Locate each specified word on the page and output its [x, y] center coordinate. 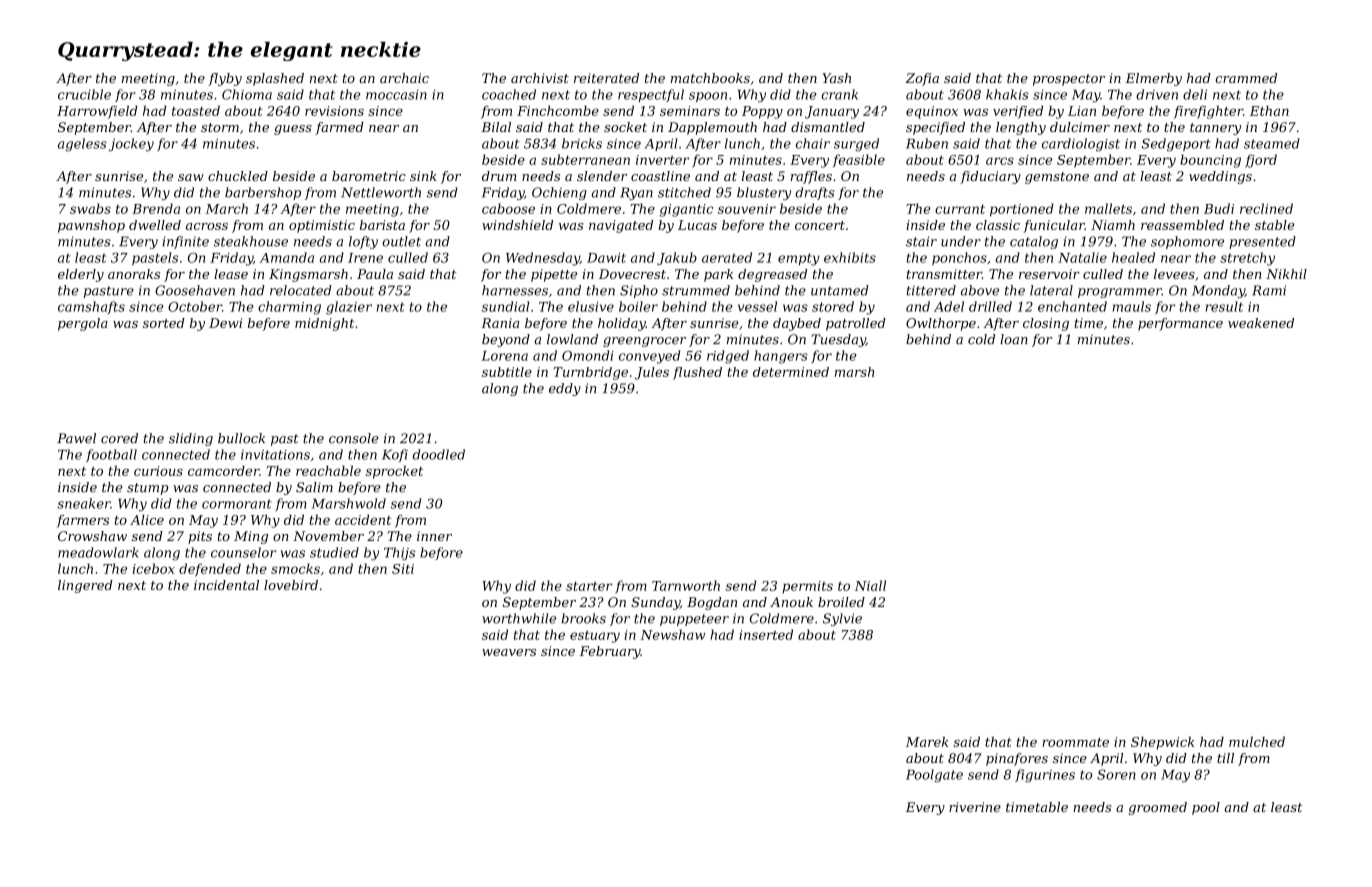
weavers [509, 652]
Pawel [76, 438]
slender [602, 176]
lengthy [1021, 128]
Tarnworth [686, 585]
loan [1014, 339]
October [195, 306]
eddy [565, 389]
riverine [975, 807]
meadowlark [98, 552]
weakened [1261, 323]
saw [191, 177]
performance [1180, 324]
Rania [500, 323]
